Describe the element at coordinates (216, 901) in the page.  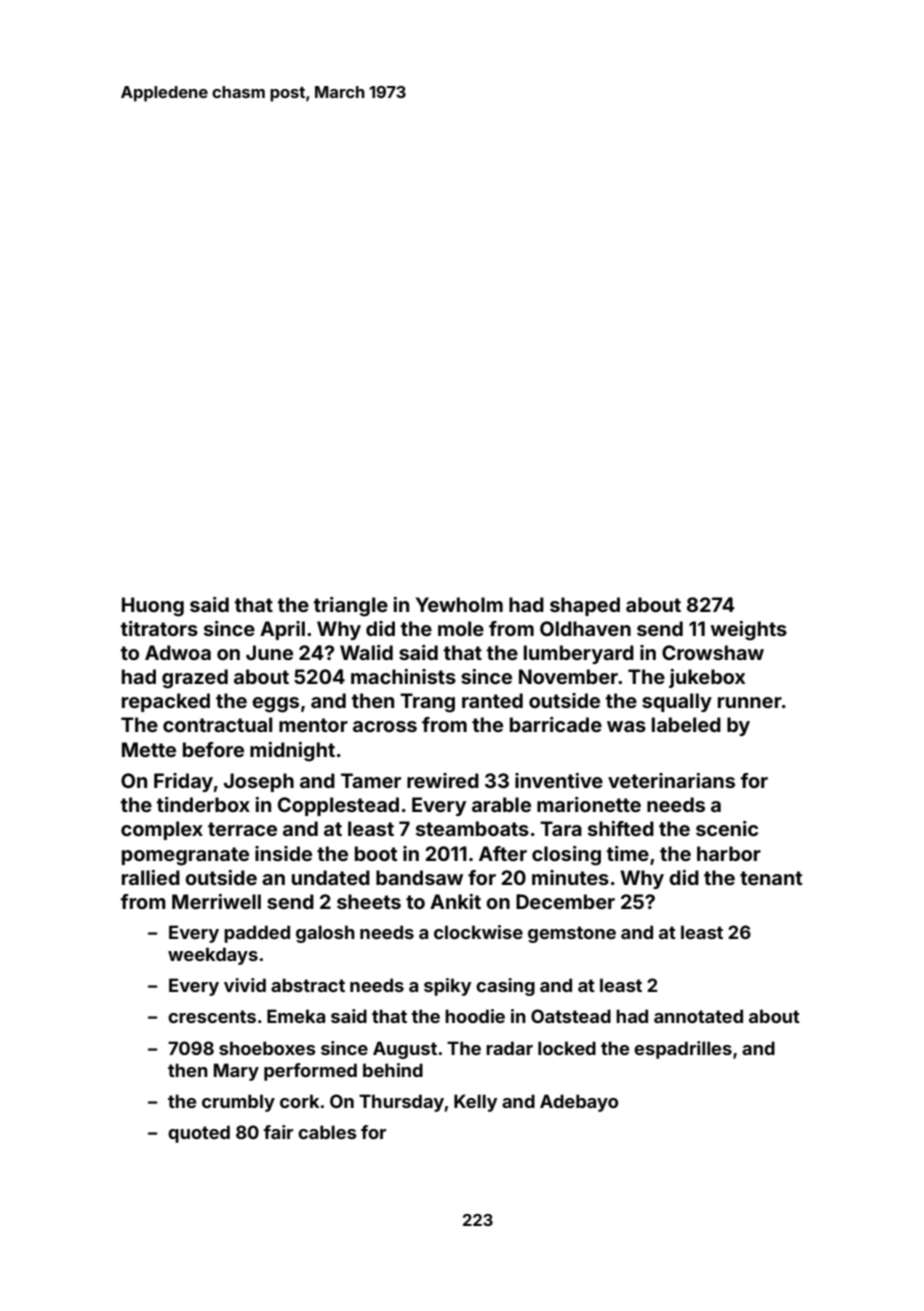
I see `Merriwell` at that location.
